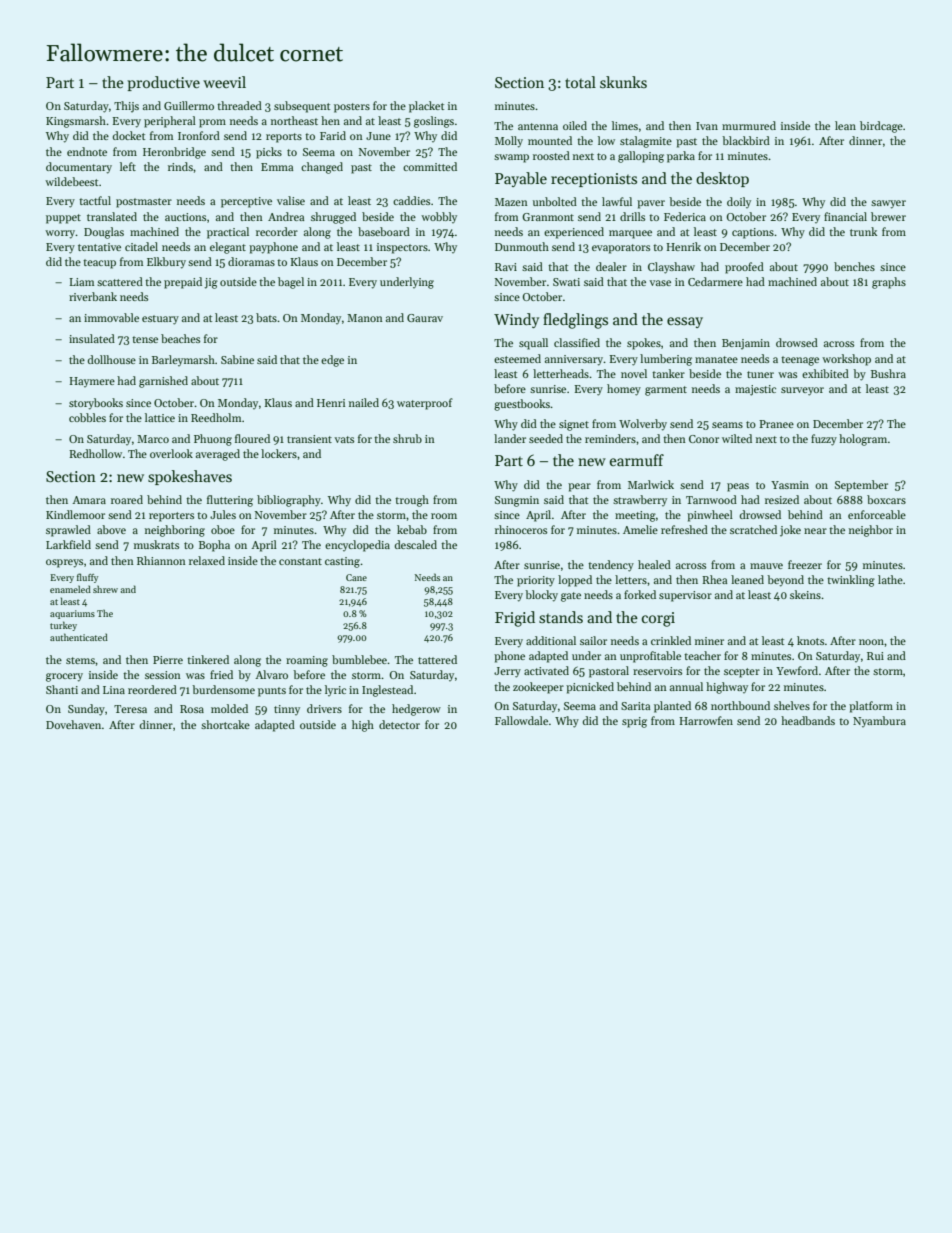 Image resolution: width=952 pixels, height=1233 pixels. I want to click on Thijs, so click(126, 107).
